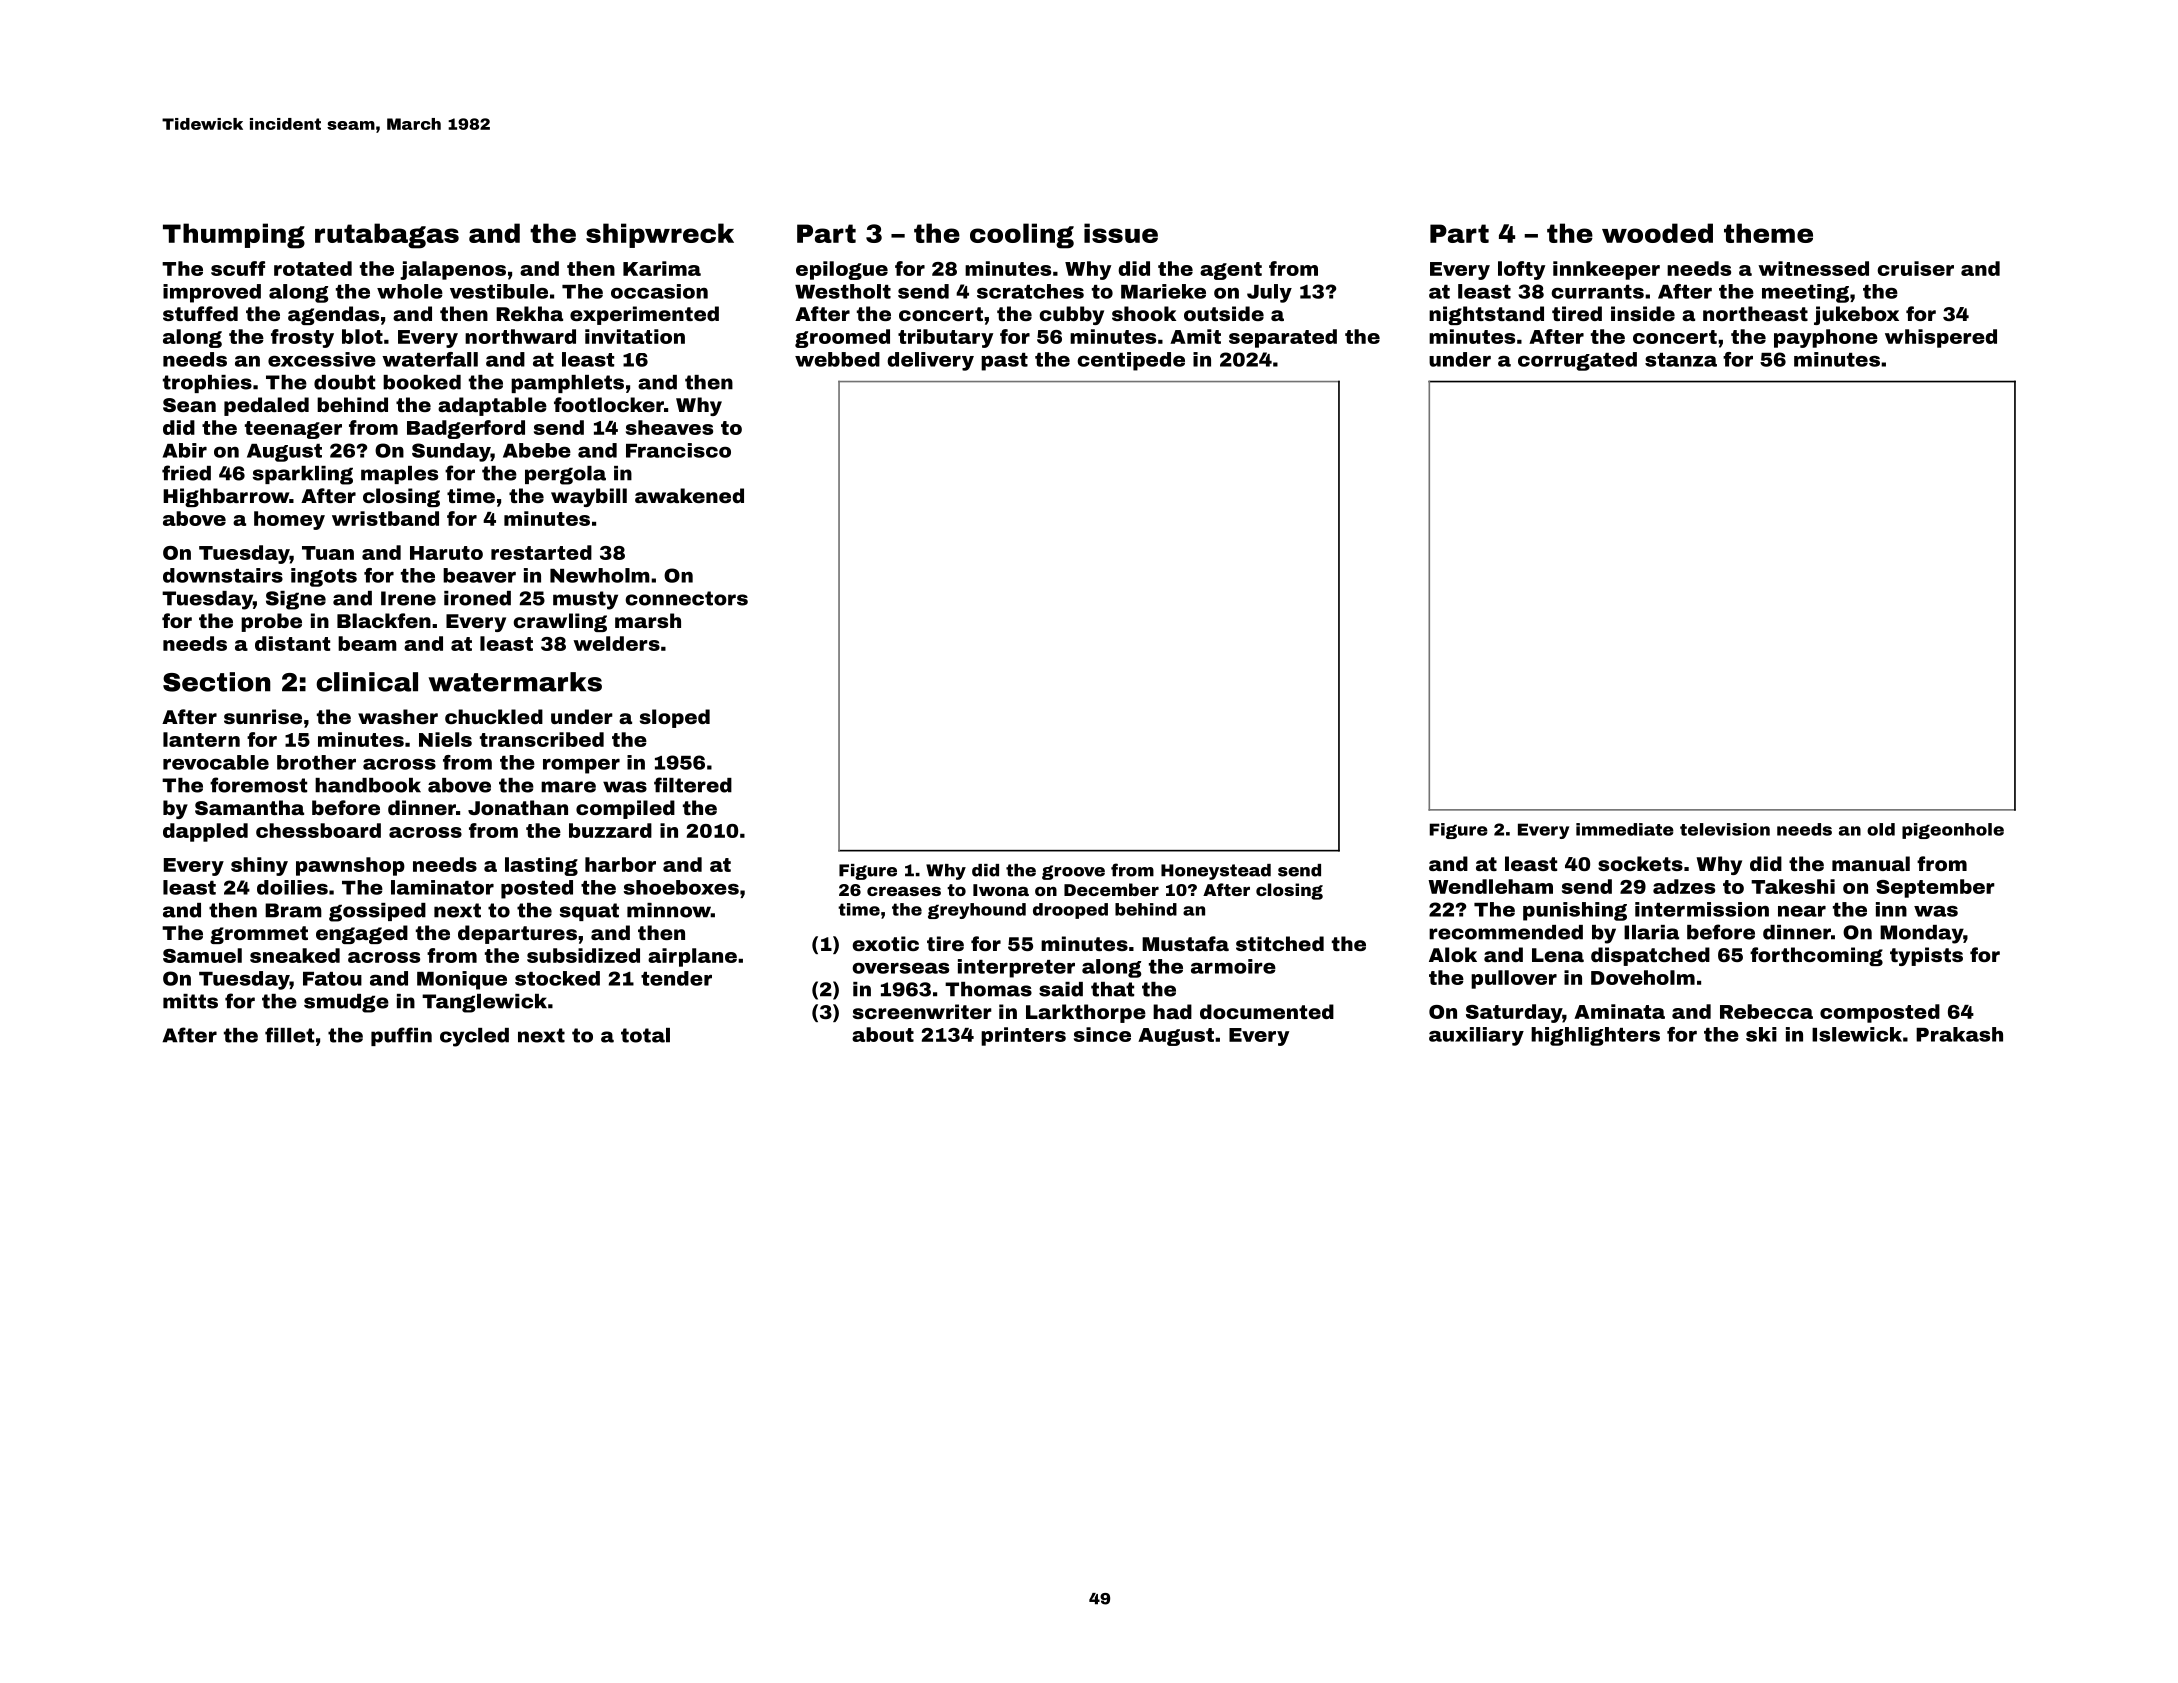  Describe the element at coordinates (1216, 872) in the image. I see `Honeystead` at that location.
